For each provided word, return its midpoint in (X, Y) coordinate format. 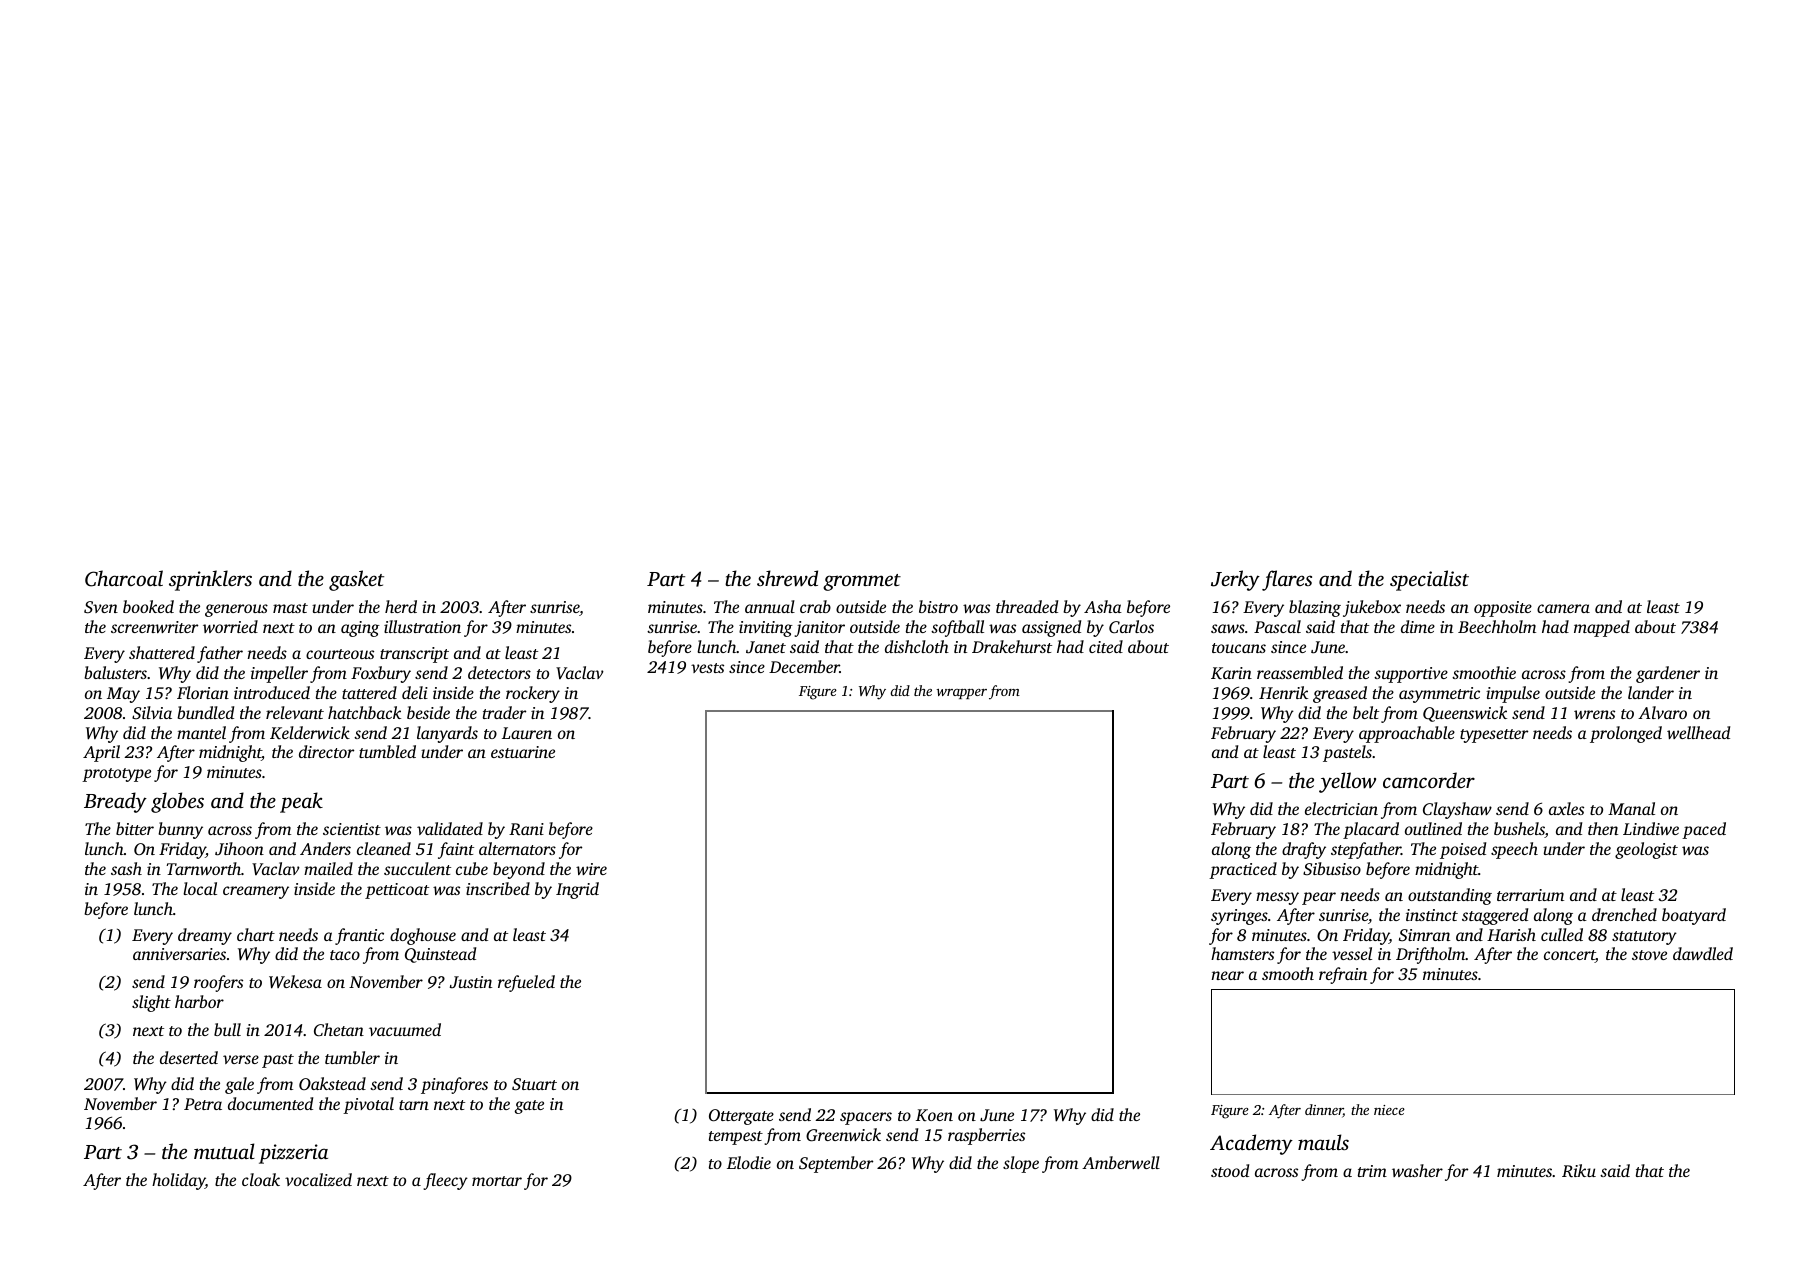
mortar (497, 1181)
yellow (1347, 782)
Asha (1103, 606)
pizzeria (293, 1154)
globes (177, 802)
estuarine (523, 752)
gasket (356, 580)
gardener (1668, 674)
